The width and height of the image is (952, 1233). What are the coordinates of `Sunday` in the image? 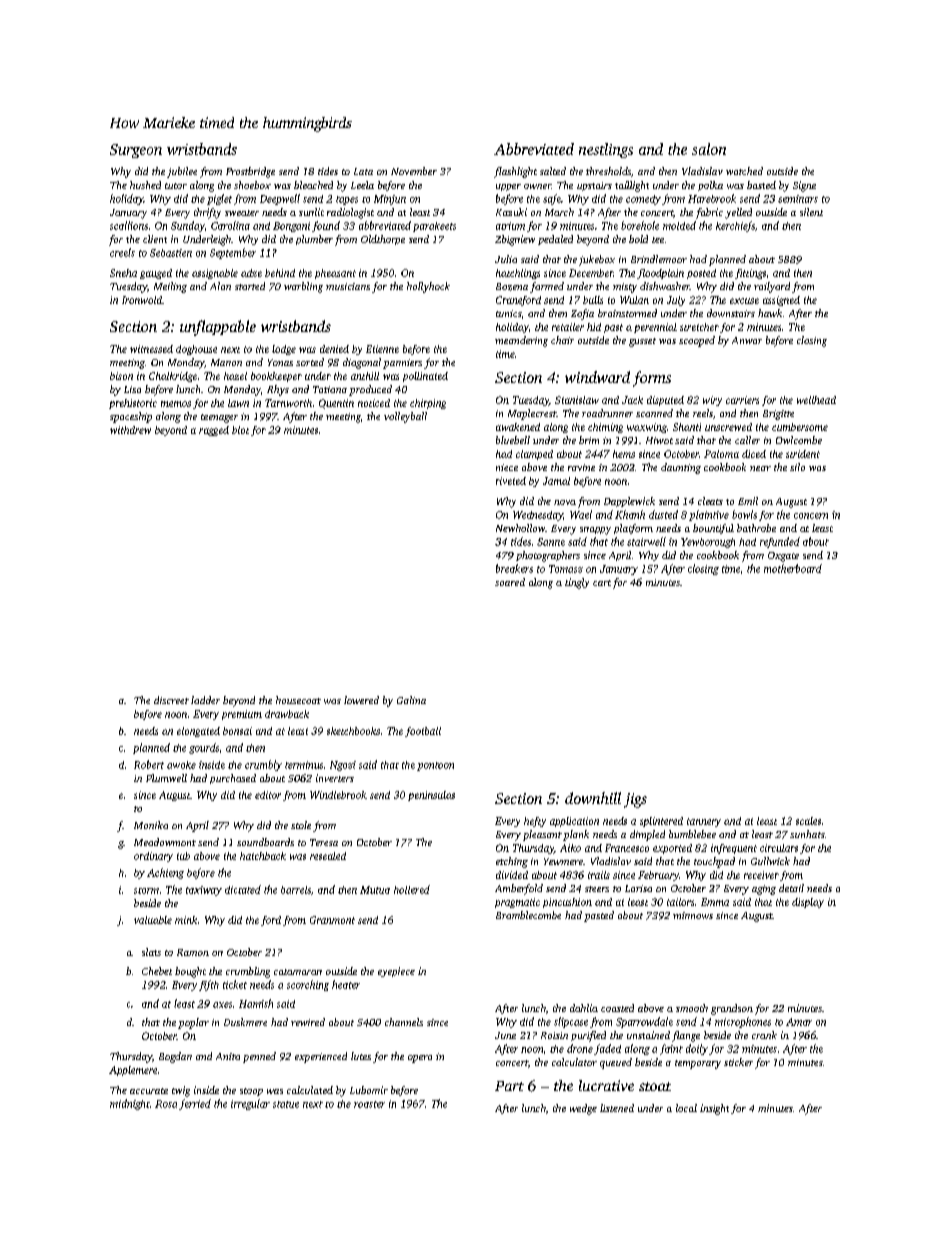 It's located at (188, 226).
